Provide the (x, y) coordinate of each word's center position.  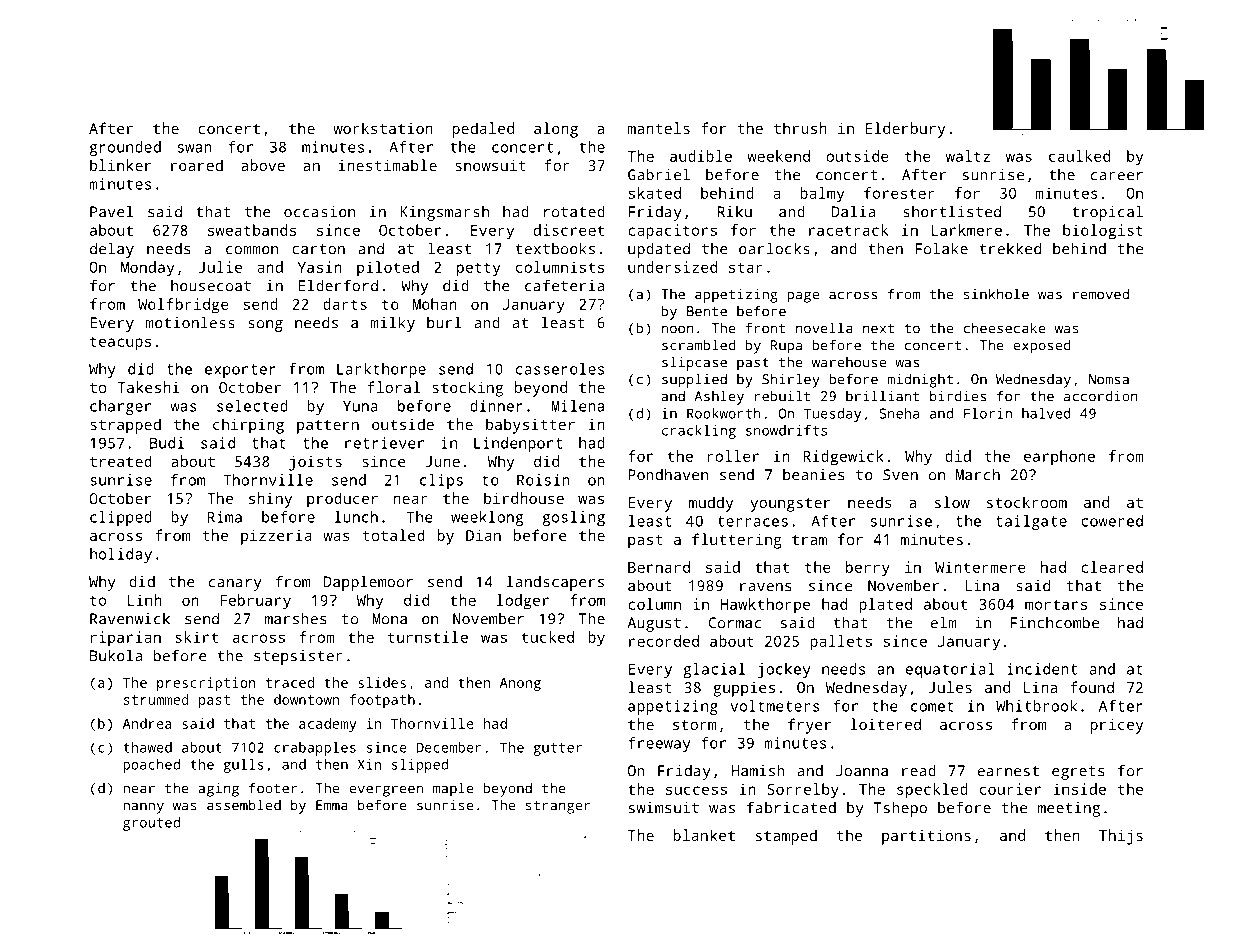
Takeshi (149, 387)
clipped (121, 518)
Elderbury (905, 130)
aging (218, 790)
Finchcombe (1055, 622)
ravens (765, 587)
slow (952, 502)
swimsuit (664, 808)
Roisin (543, 480)
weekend (778, 156)
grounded (125, 148)
